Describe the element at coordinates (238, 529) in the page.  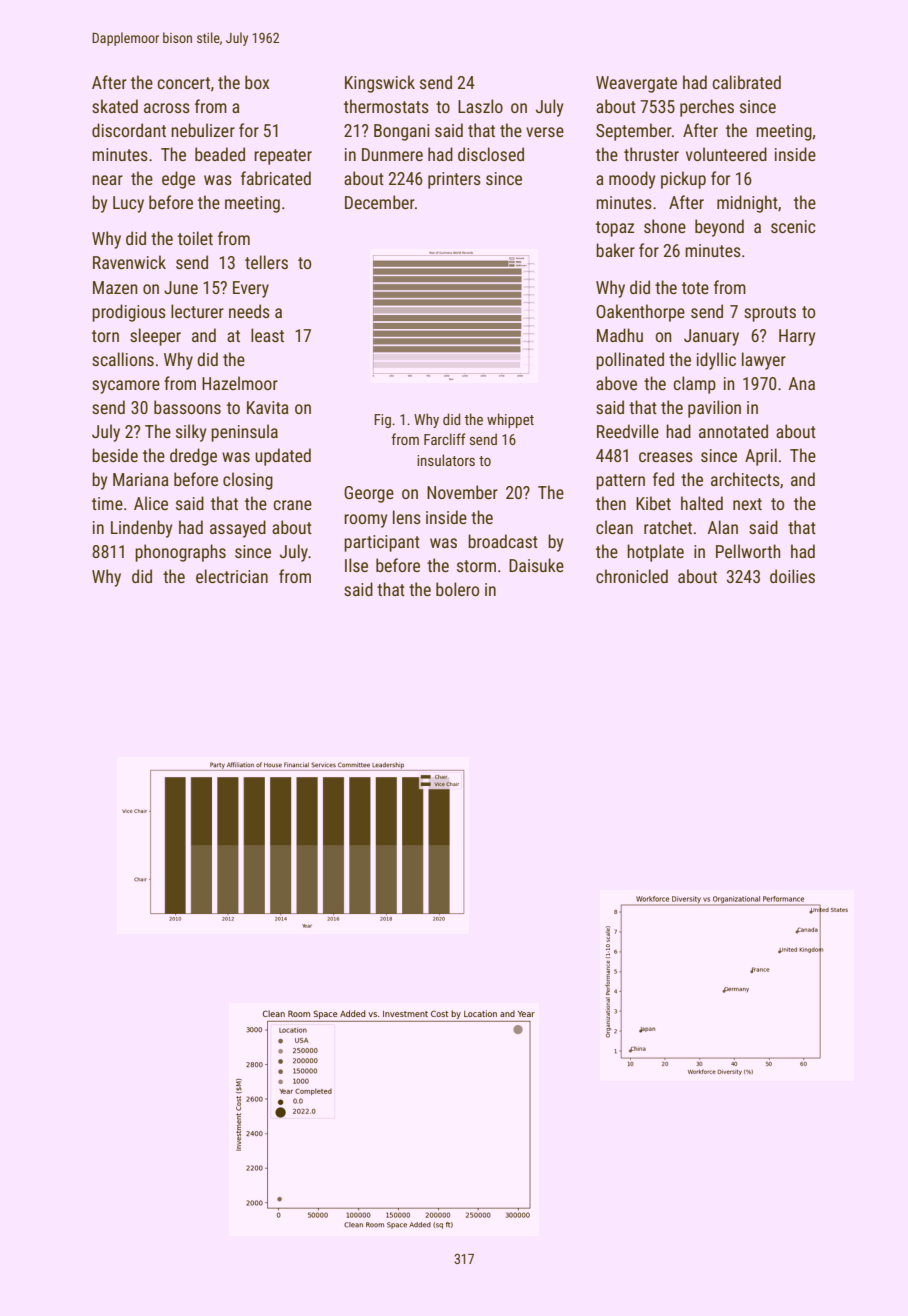
I see `assayed` at that location.
